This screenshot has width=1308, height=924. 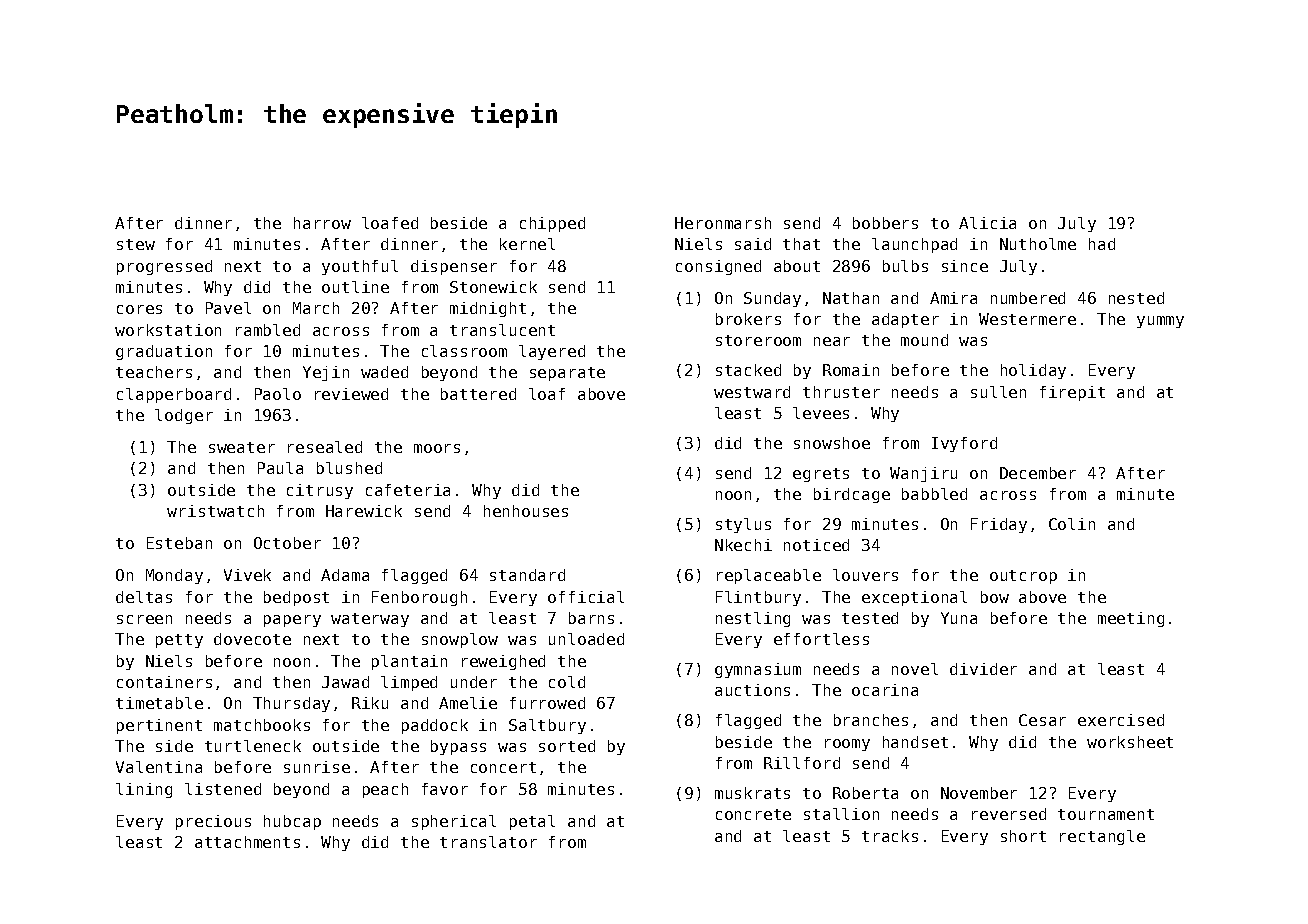 What do you see at coordinates (752, 690) in the screenshot?
I see `auctions` at bounding box center [752, 690].
